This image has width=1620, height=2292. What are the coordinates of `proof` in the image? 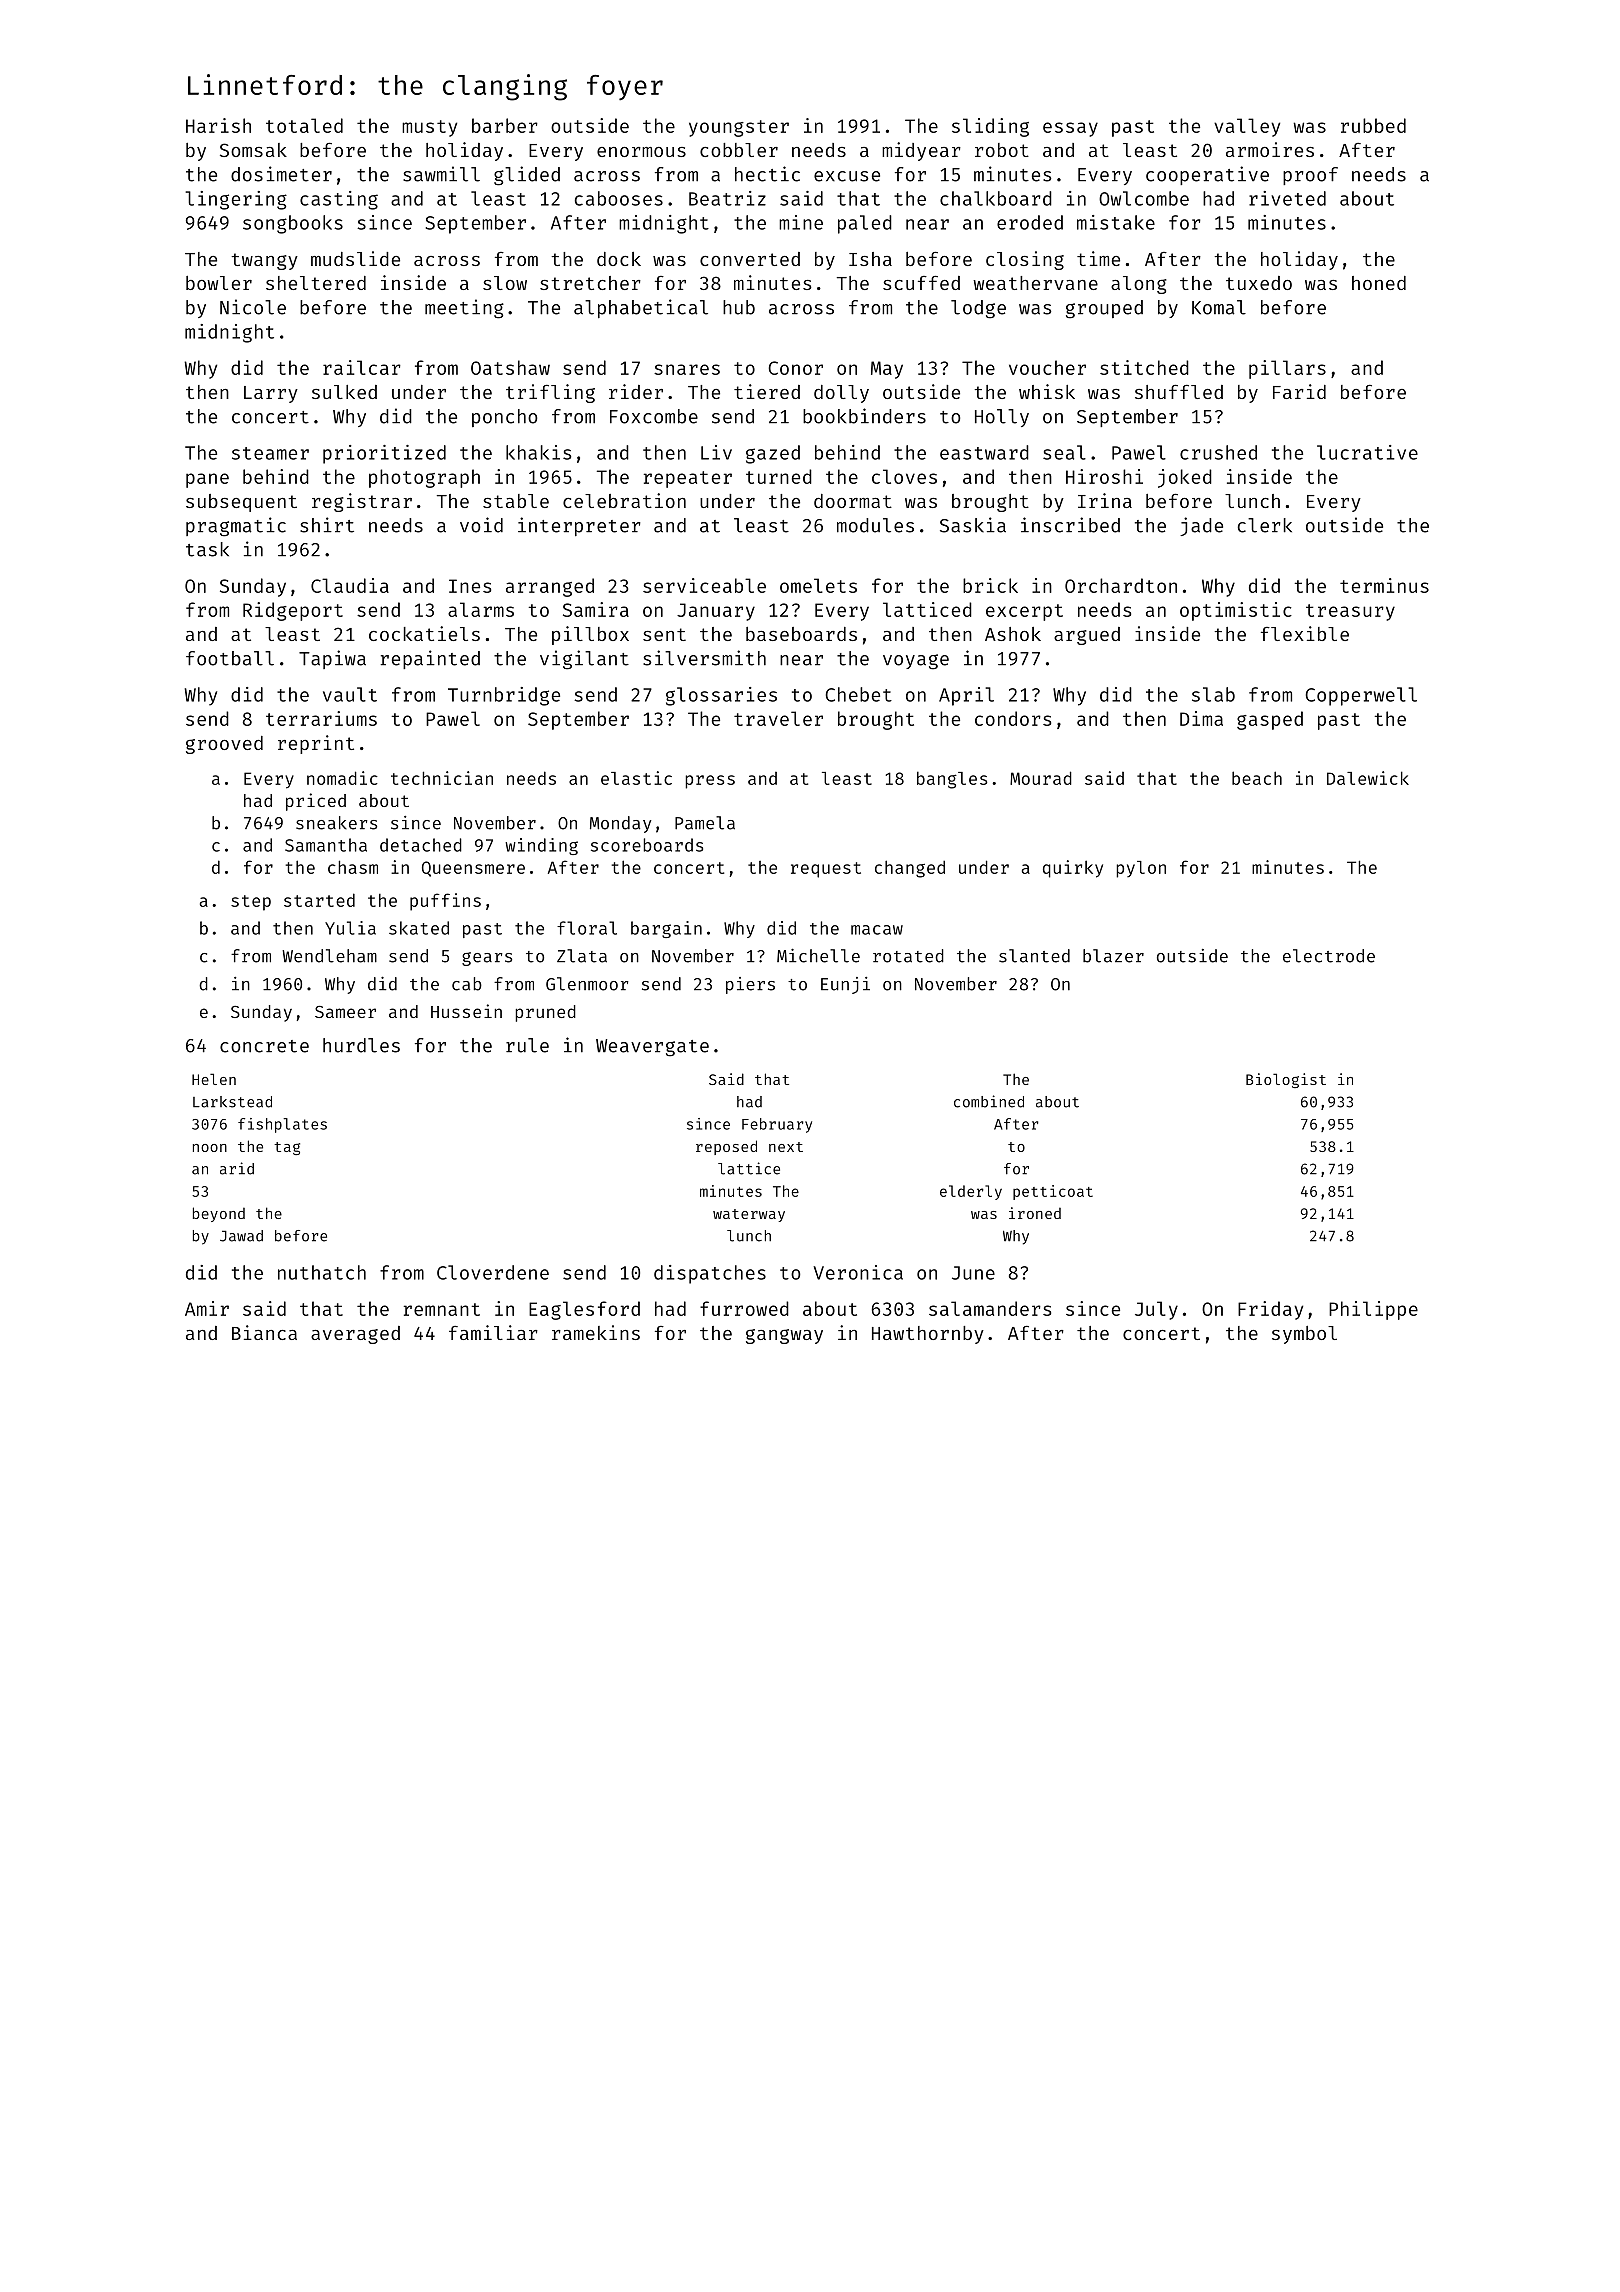 It's located at (1310, 176).
